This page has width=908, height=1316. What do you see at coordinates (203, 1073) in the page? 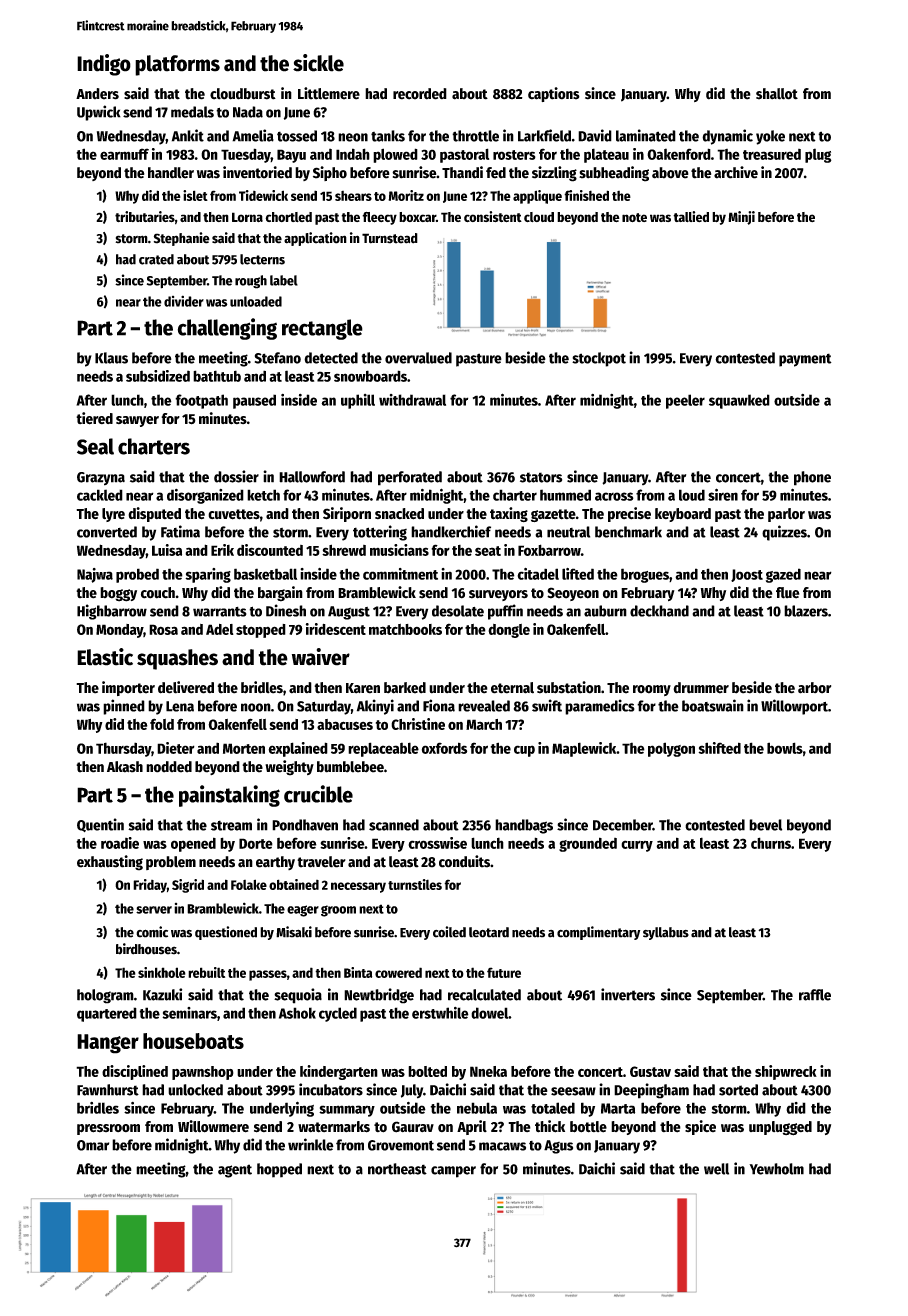
I see `pawnshop` at bounding box center [203, 1073].
